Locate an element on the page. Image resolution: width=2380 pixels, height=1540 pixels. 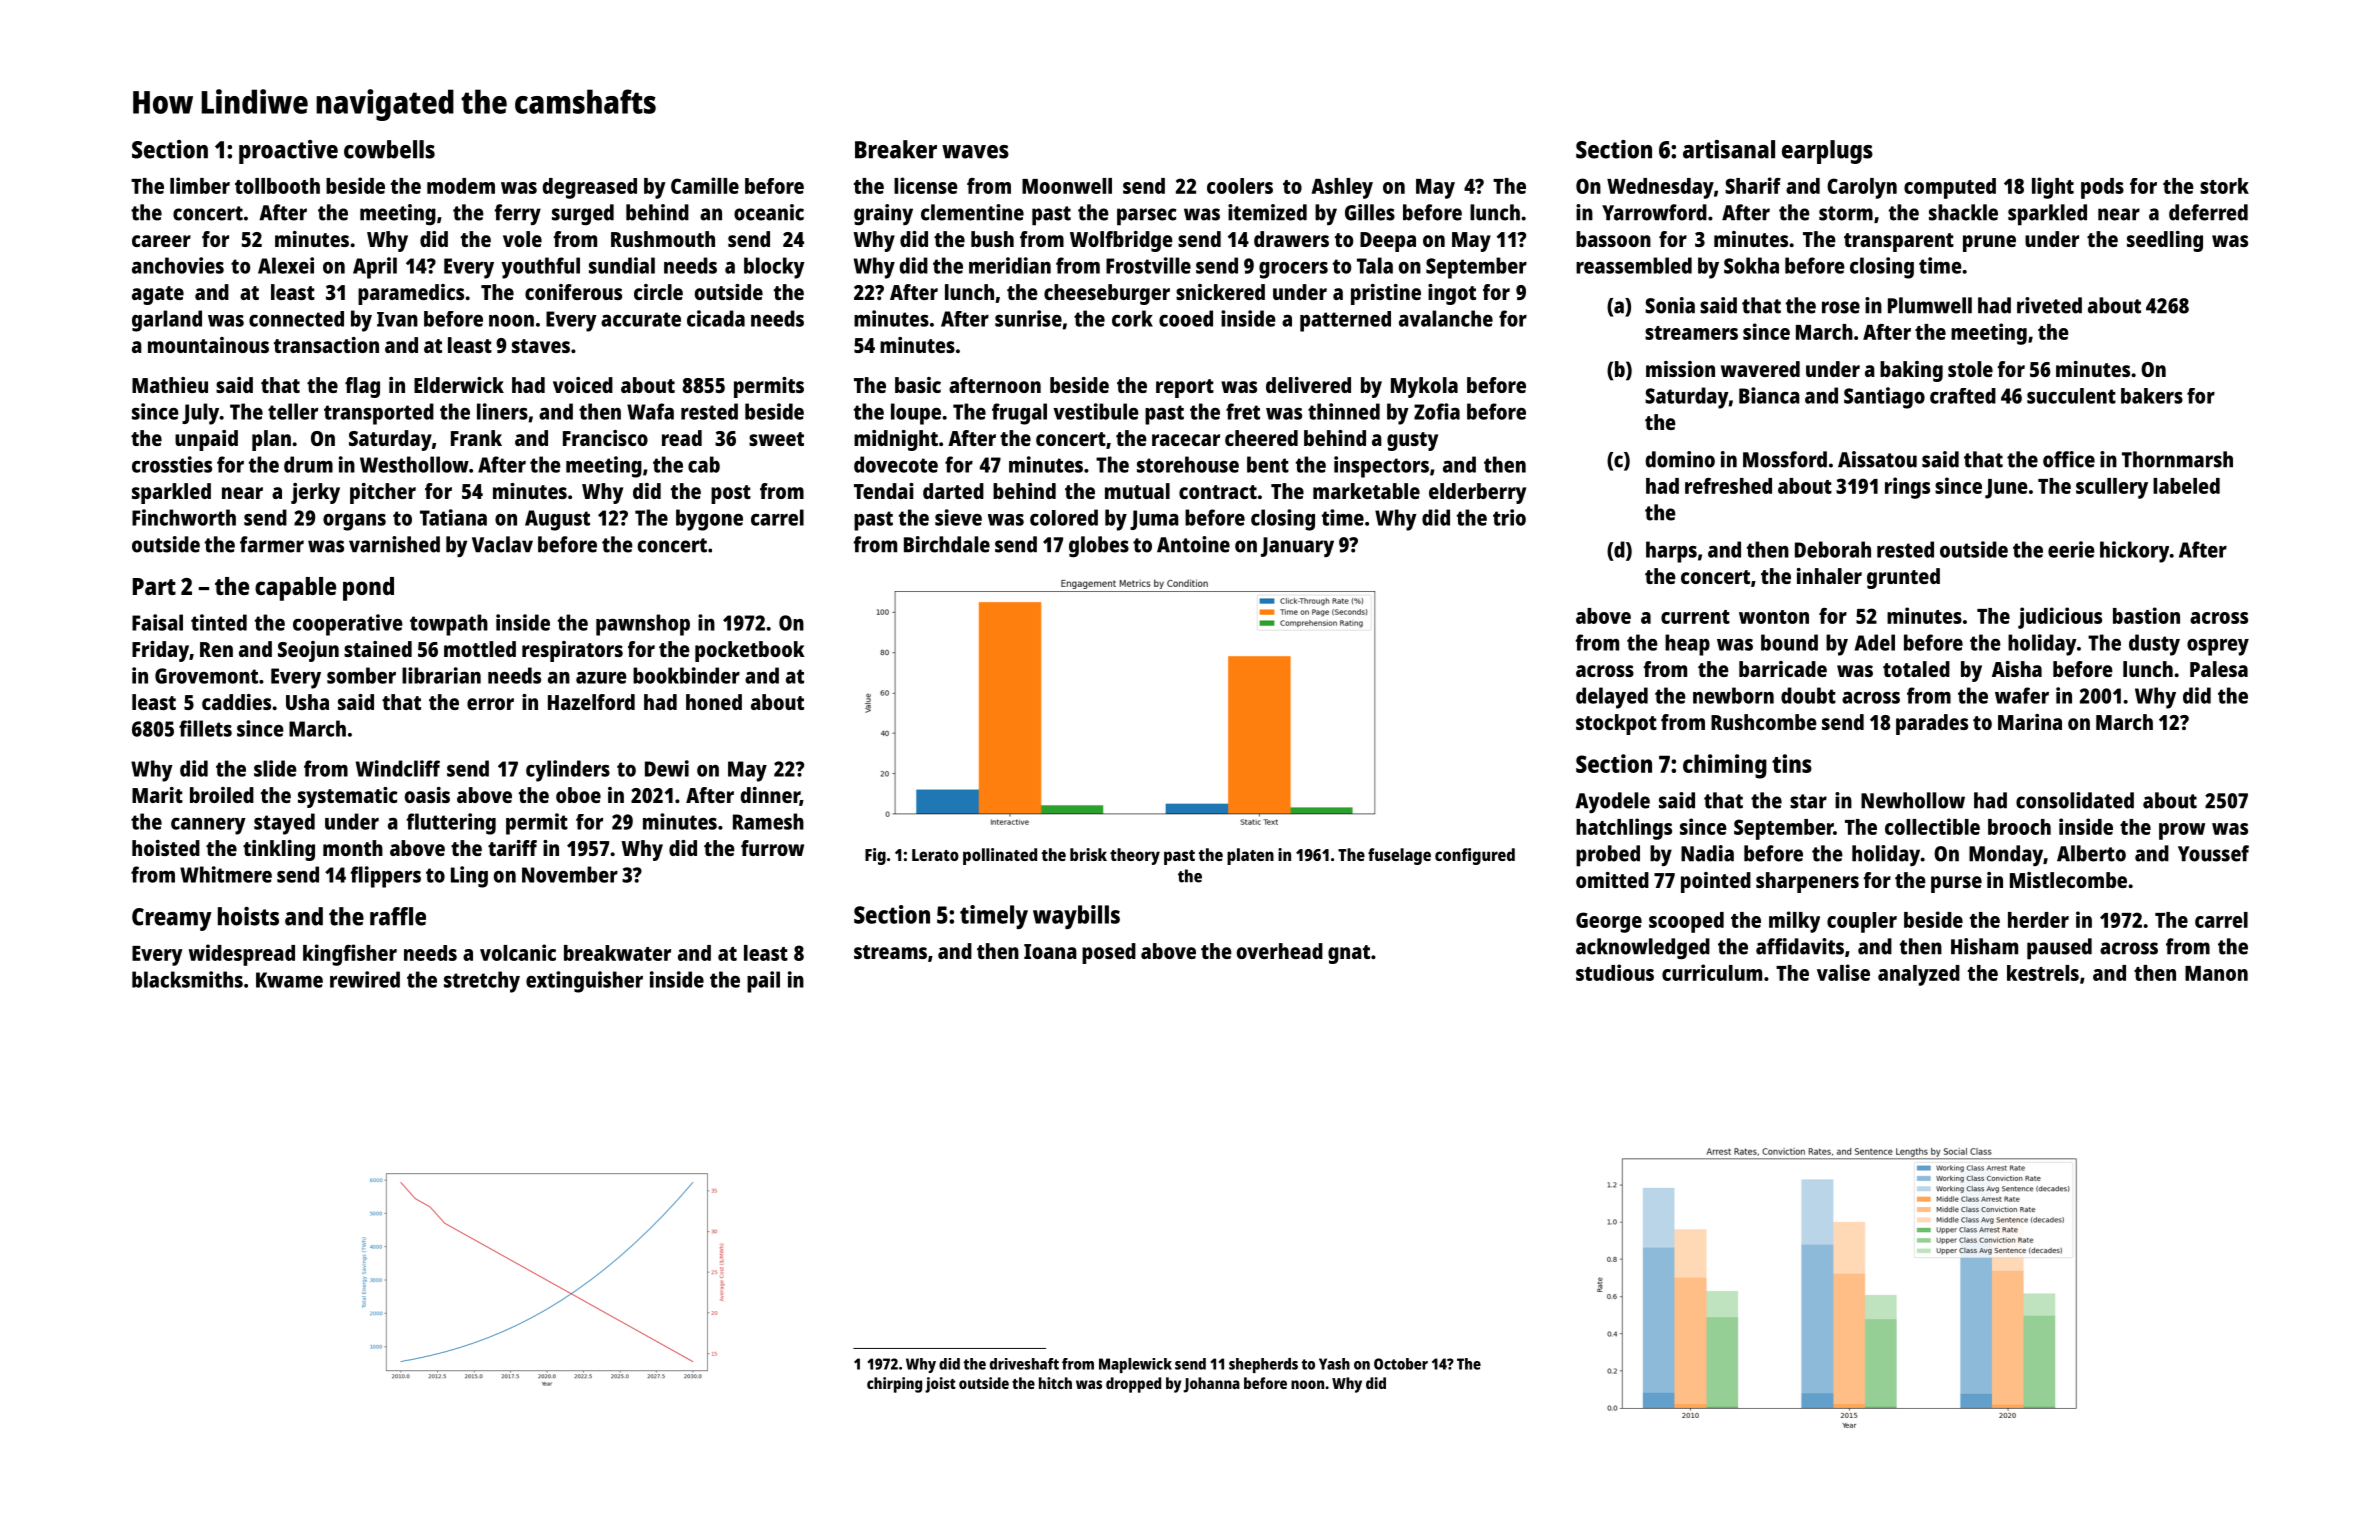
driveshaft is located at coordinates (1024, 1364).
